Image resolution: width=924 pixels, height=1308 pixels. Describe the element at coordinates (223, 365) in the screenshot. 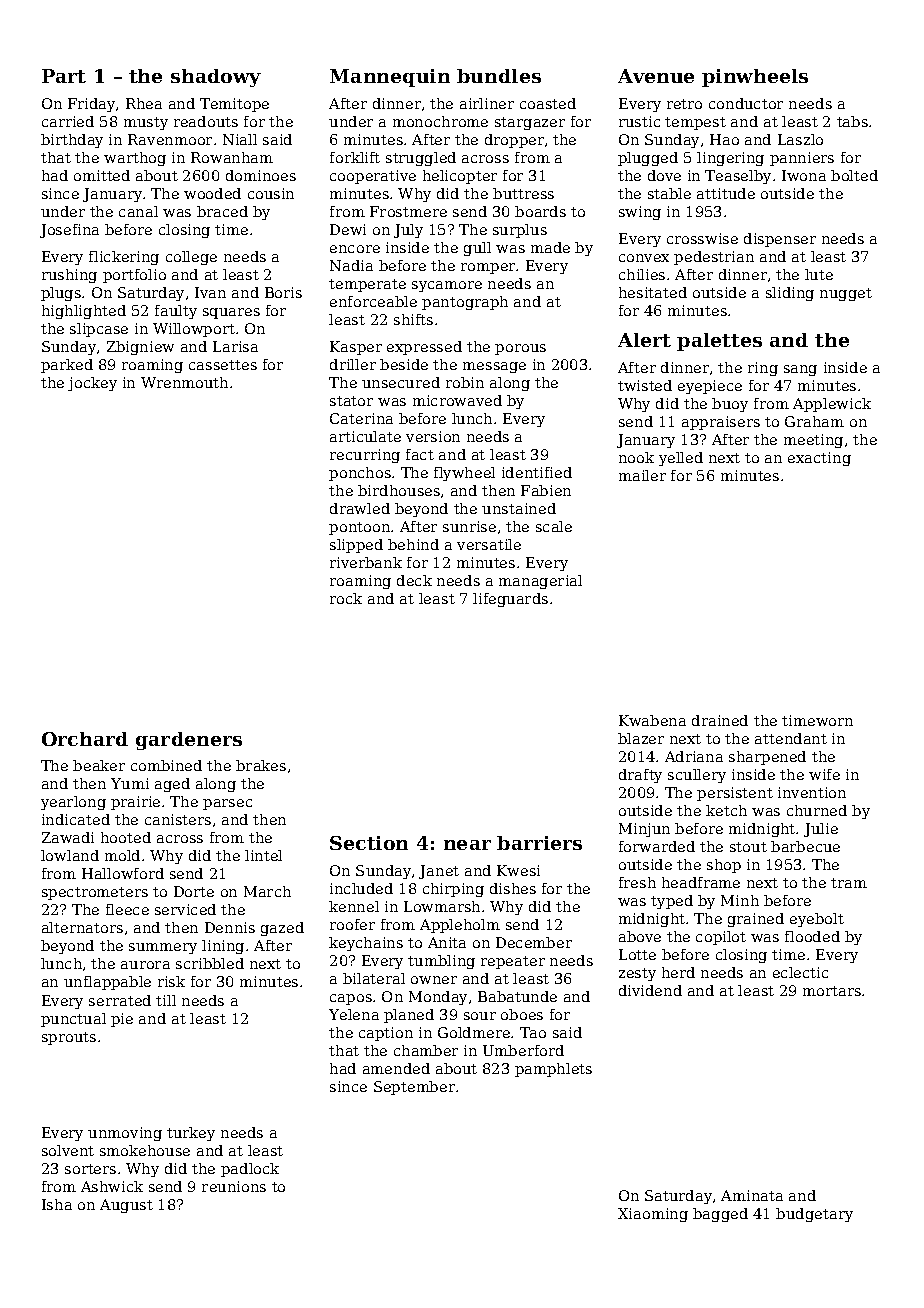

I see `cassettes` at that location.
